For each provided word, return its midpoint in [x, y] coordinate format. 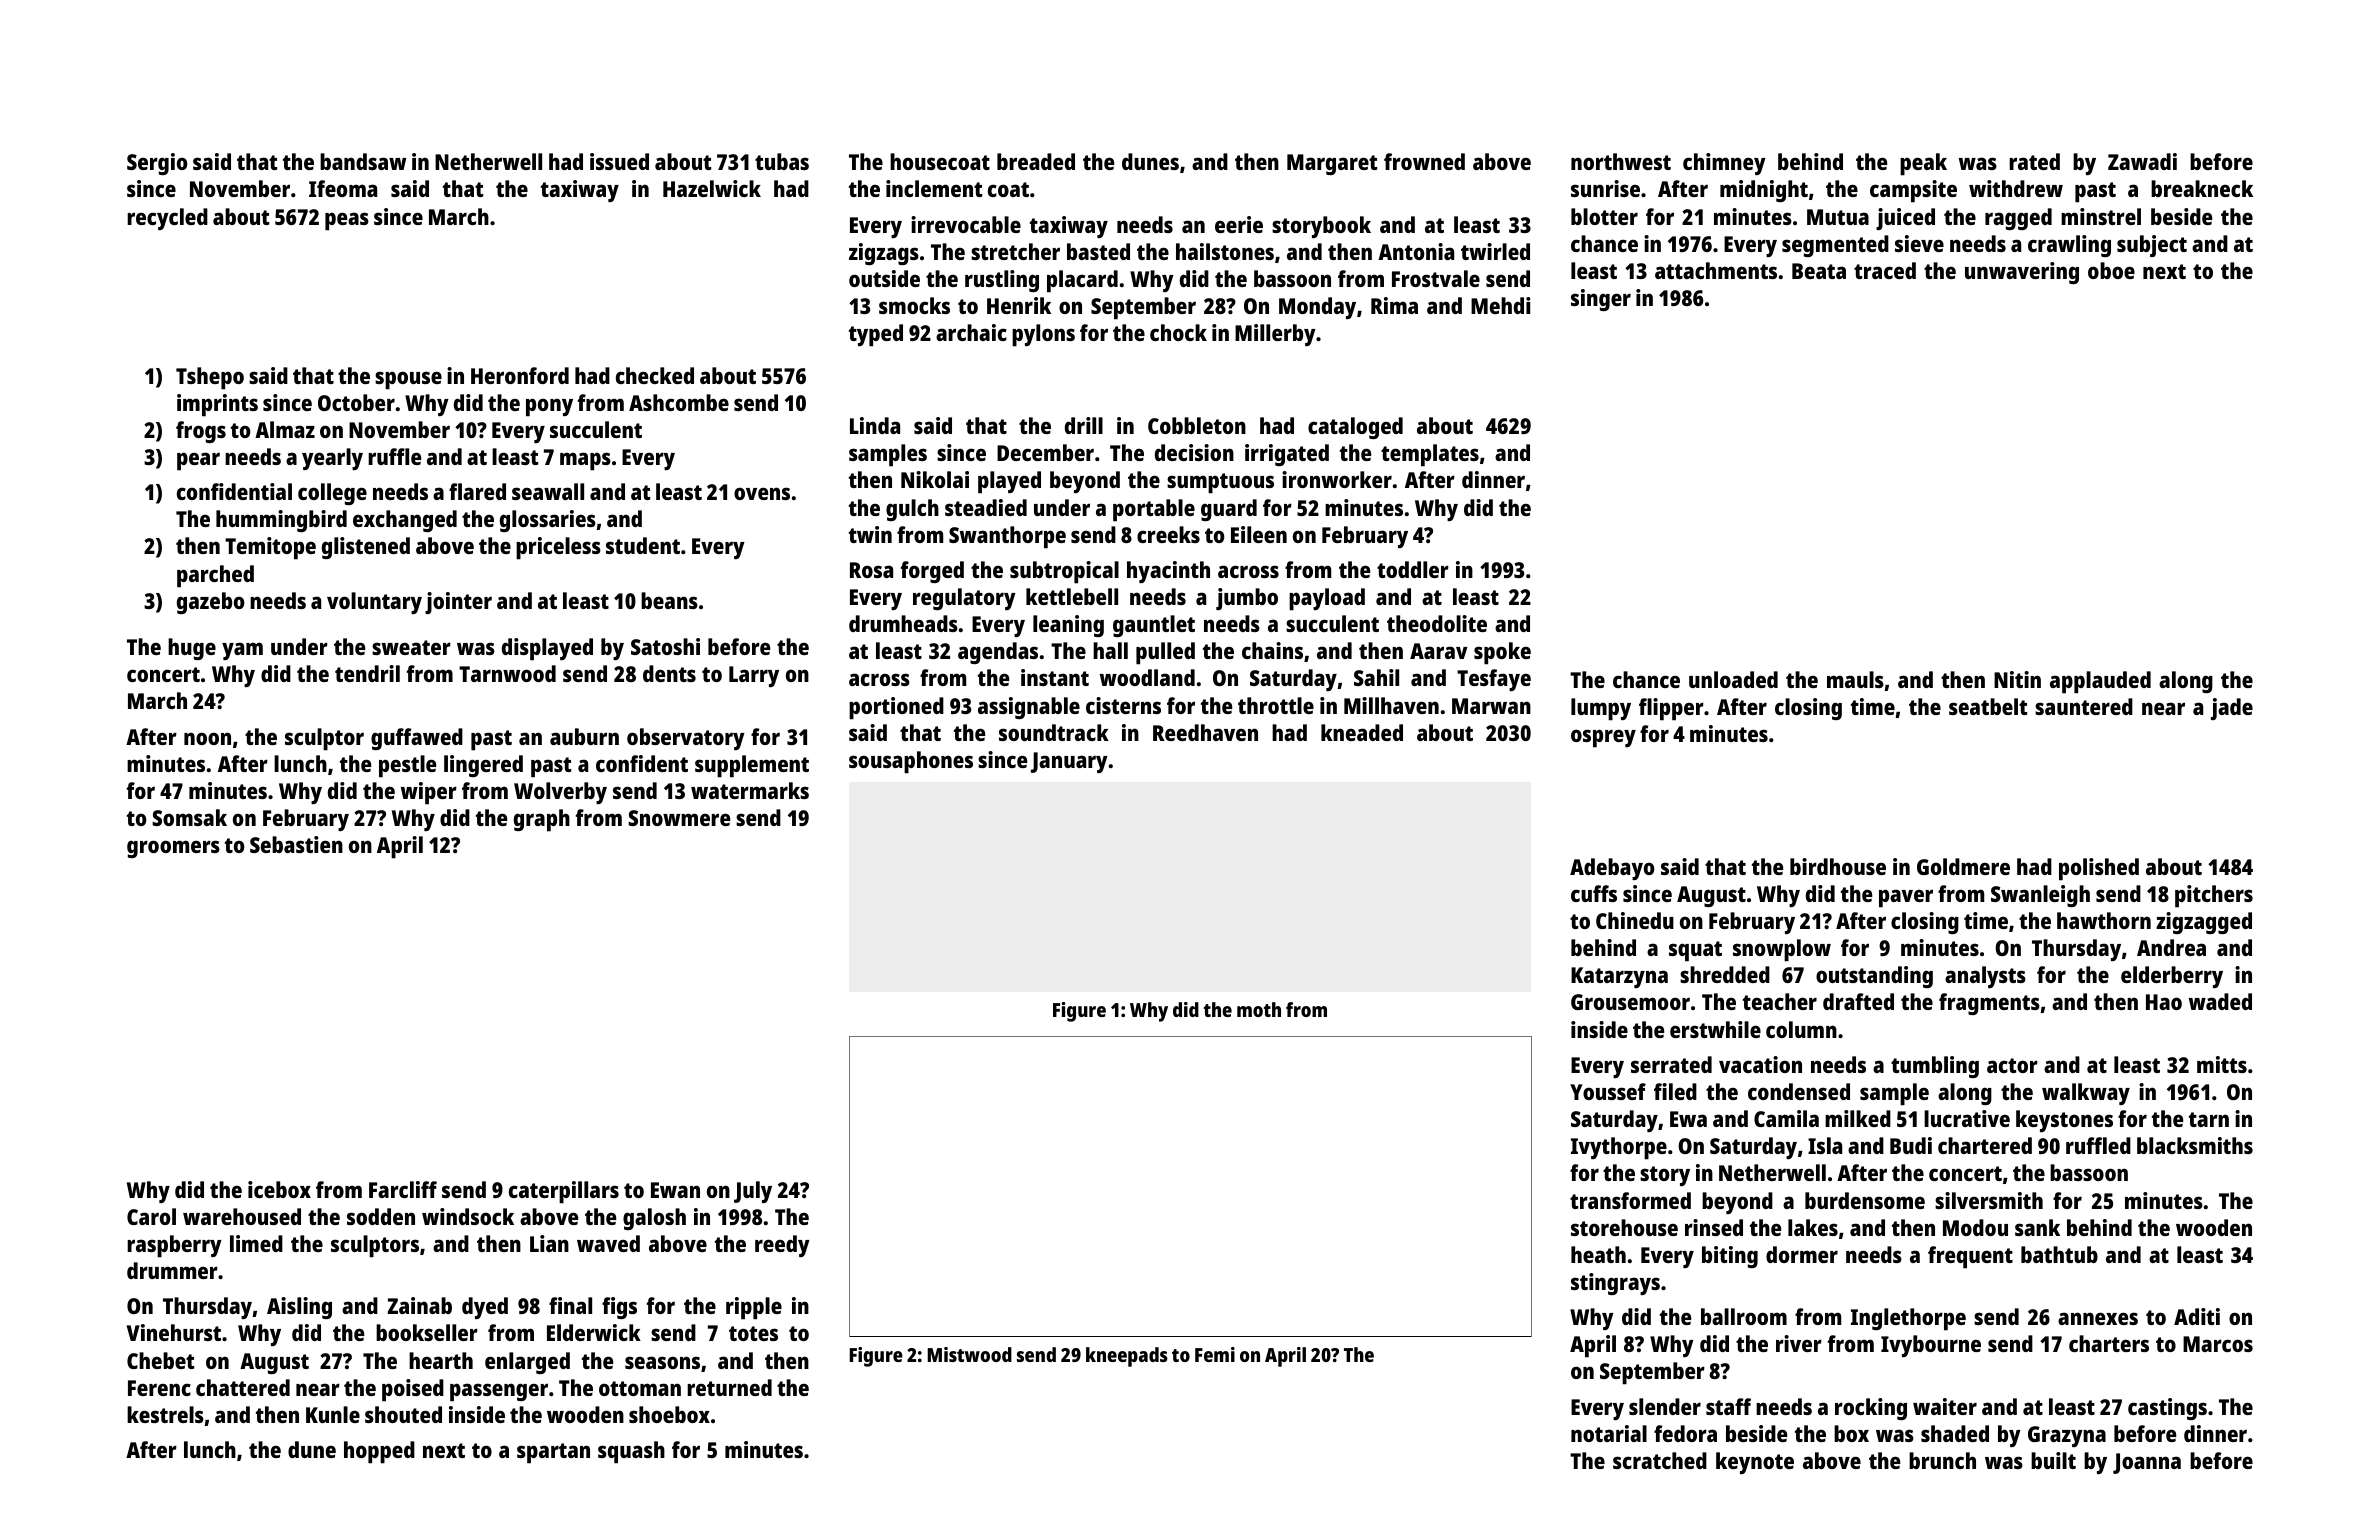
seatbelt [1988, 706]
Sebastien [296, 844]
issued [619, 161]
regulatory [964, 599]
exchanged [405, 521]
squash [631, 1452]
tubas [782, 161]
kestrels [165, 1414]
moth [1259, 1009]
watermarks [750, 790]
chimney [1724, 164]
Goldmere [1963, 866]
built [2053, 1460]
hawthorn [2104, 920]
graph [542, 820]
